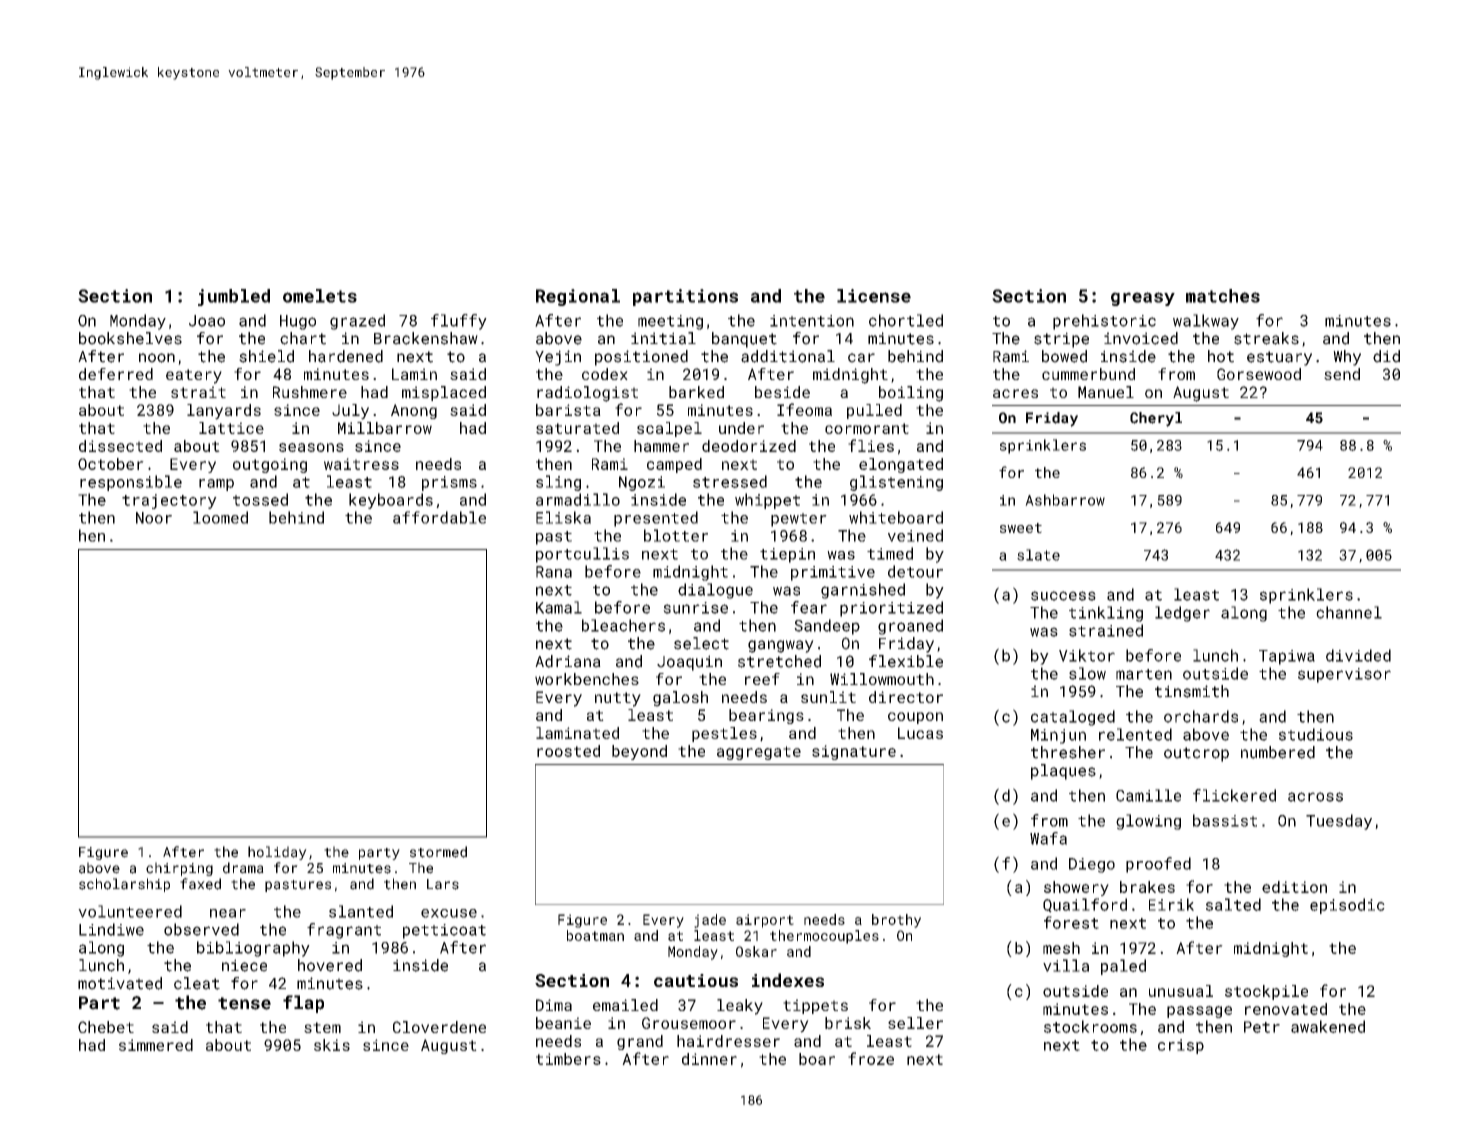 The image size is (1479, 1143). What do you see at coordinates (787, 555) in the document?
I see `tiepin` at bounding box center [787, 555].
